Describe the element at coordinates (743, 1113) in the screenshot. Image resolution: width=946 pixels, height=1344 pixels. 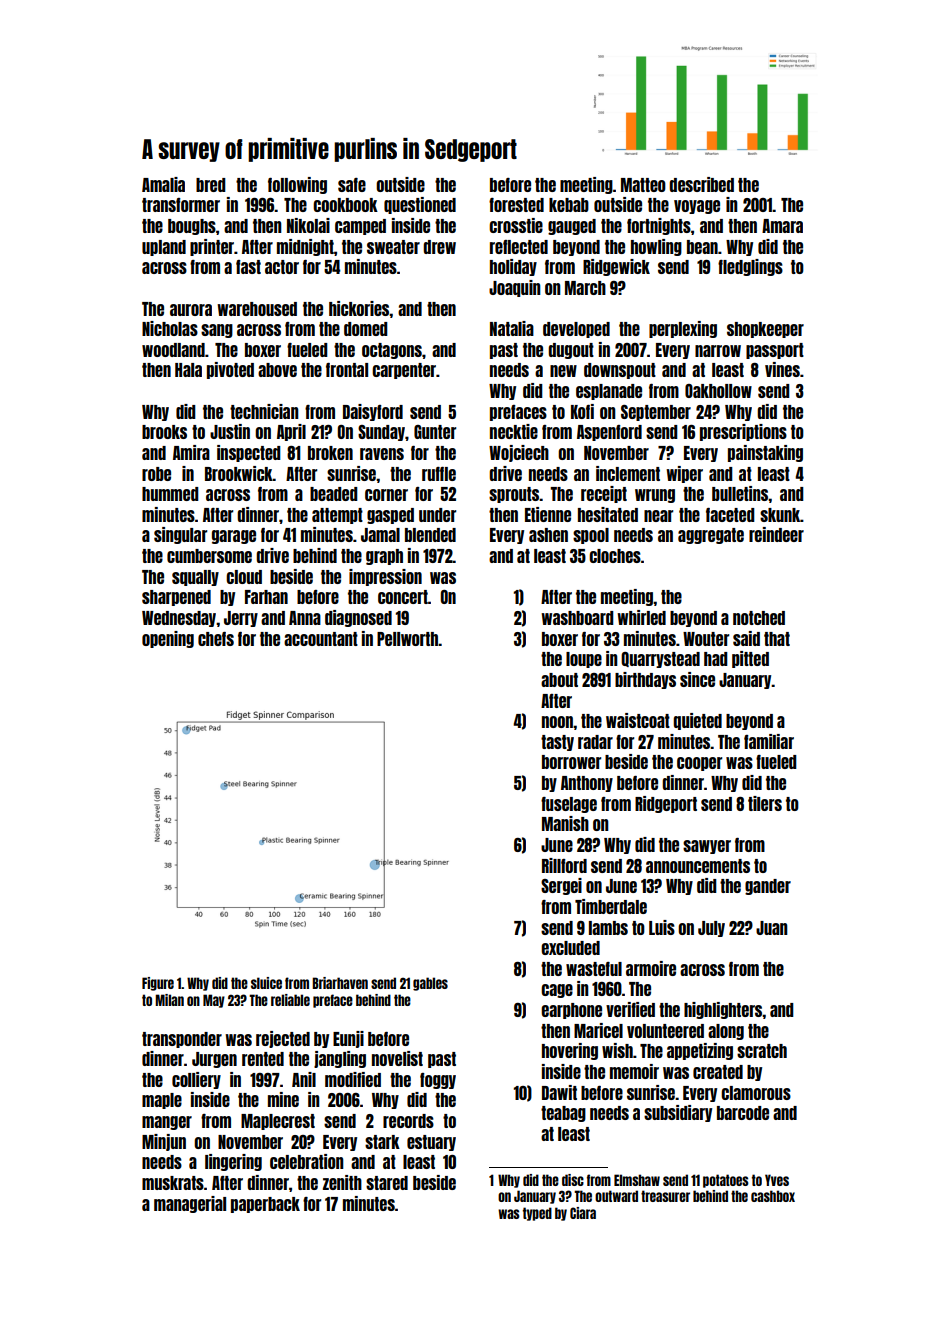
I see `barcode` at that location.
